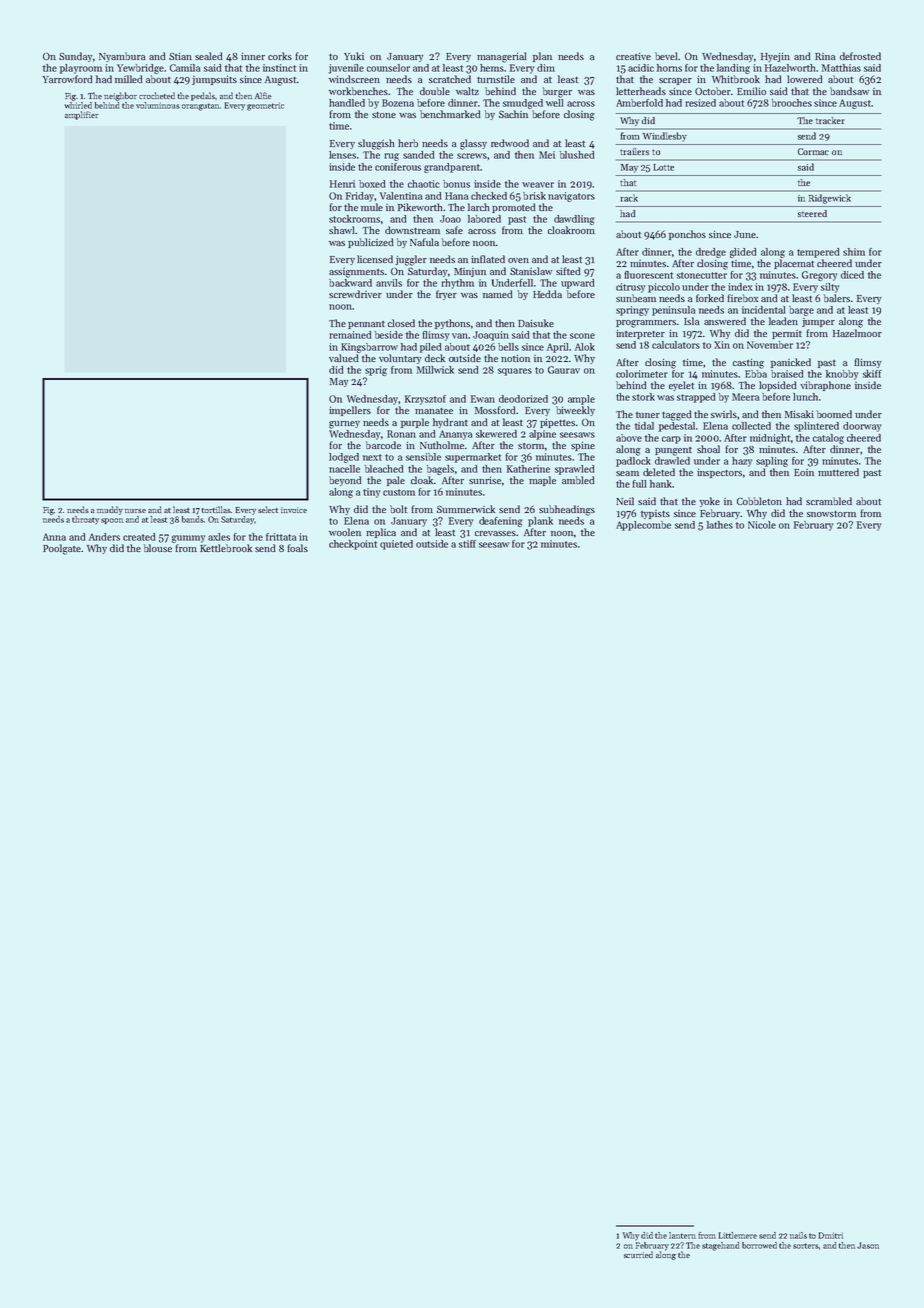 This screenshot has width=924, height=1308. I want to click on Jason, so click(868, 1245).
